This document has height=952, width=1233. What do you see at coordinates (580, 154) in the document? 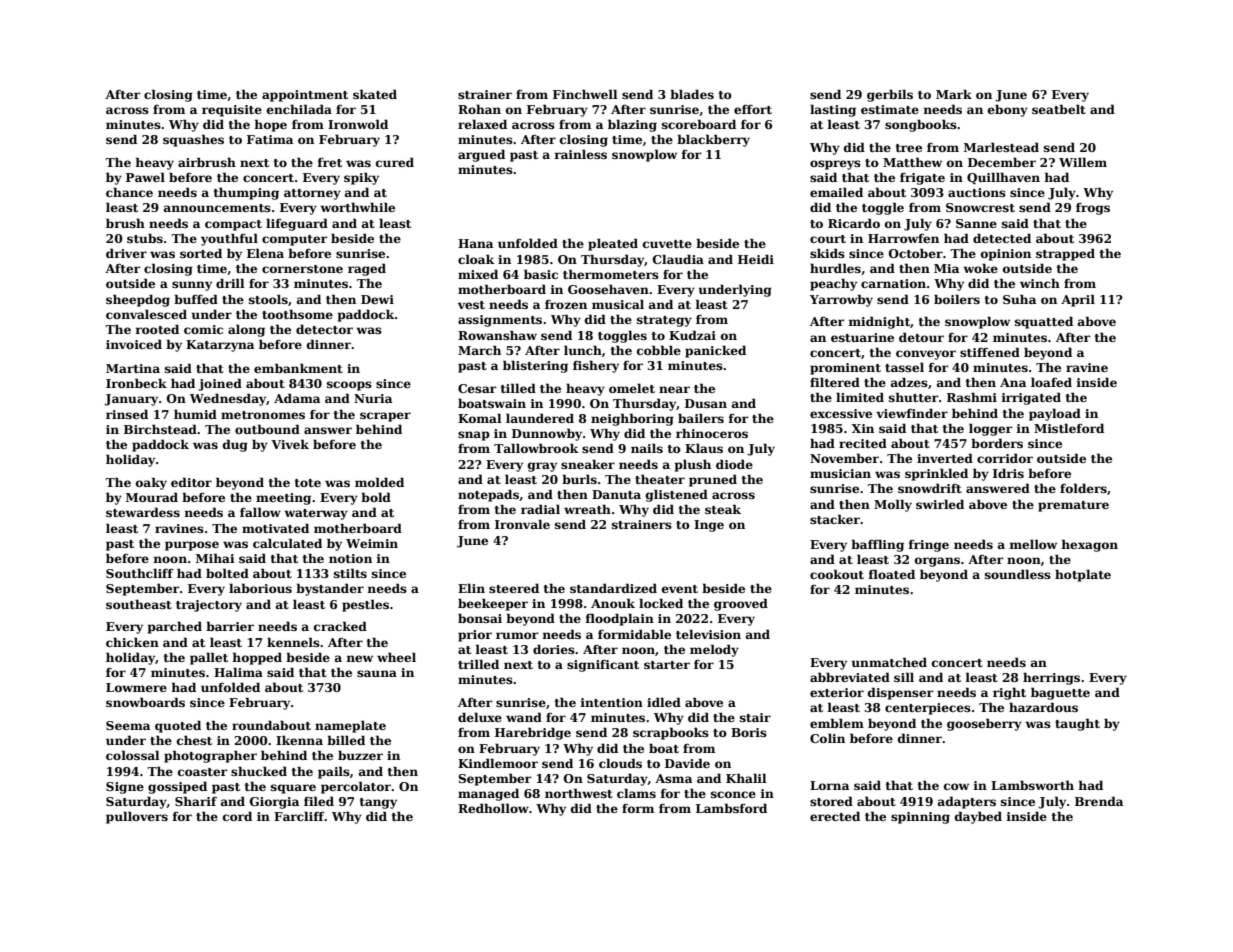
I see `rainless` at bounding box center [580, 154].
